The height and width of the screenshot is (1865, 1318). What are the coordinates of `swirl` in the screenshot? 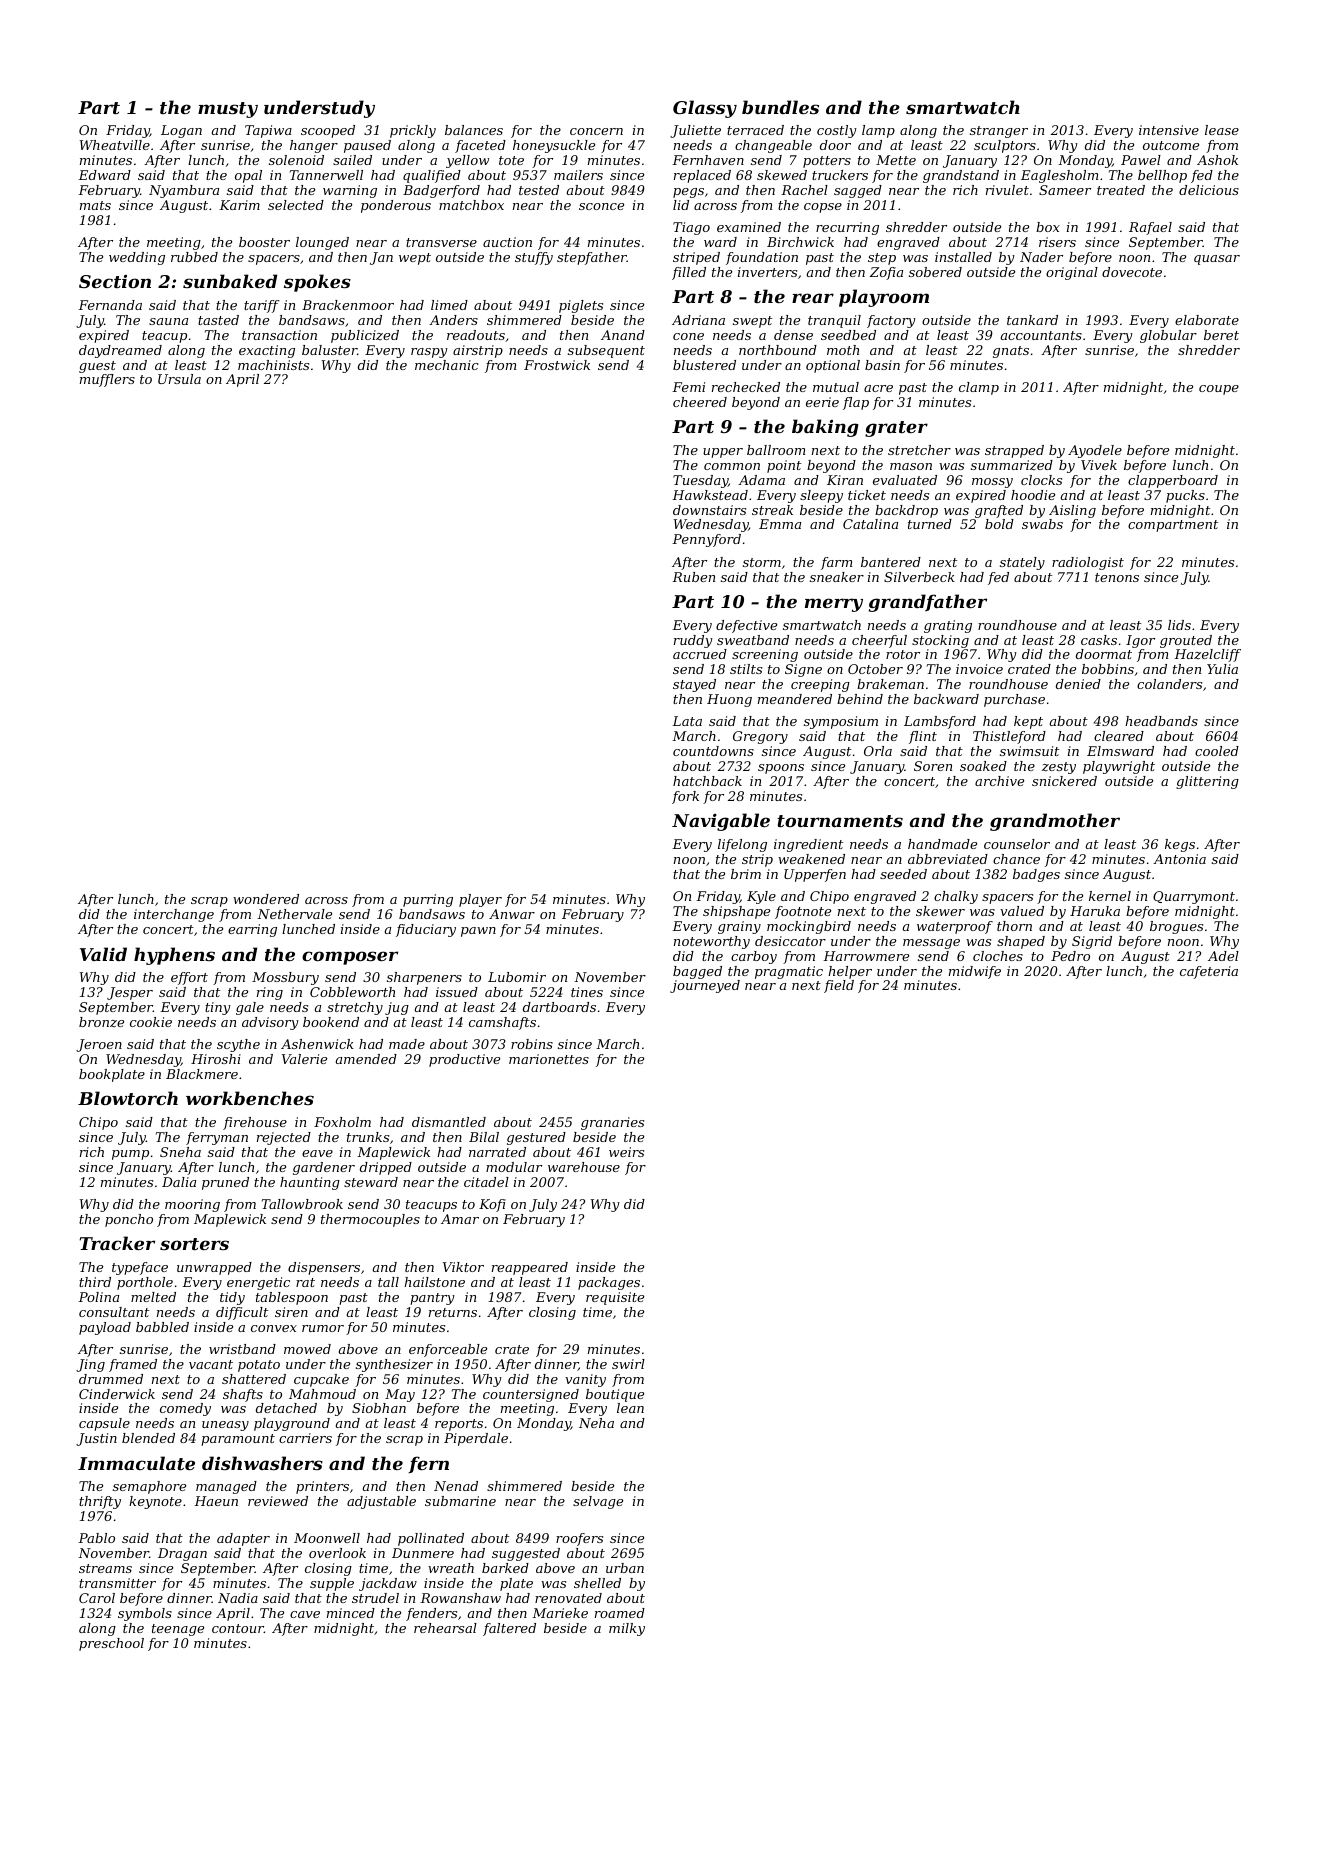 It's located at (628, 1364).
